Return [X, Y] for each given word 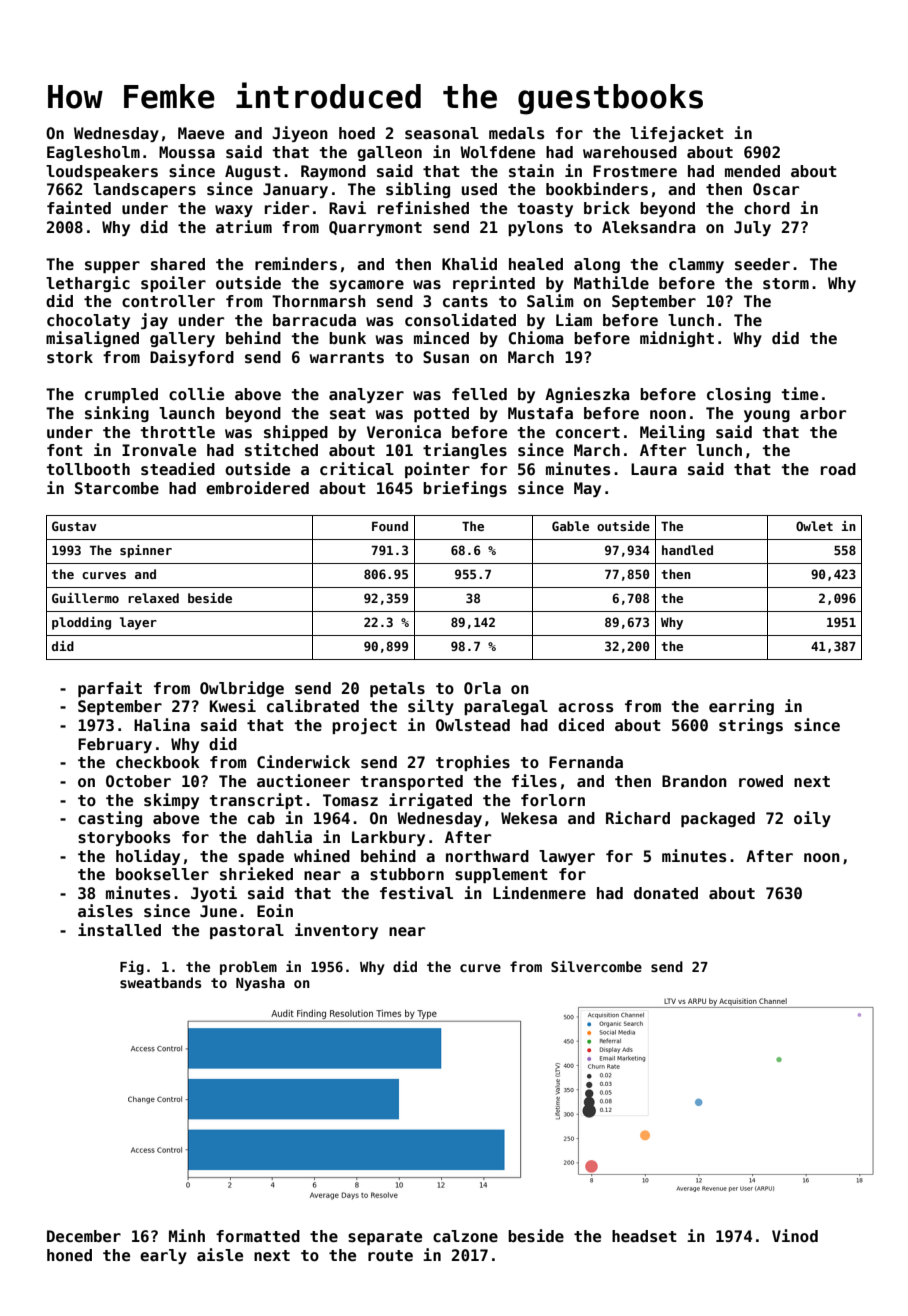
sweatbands [160, 982]
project [364, 726]
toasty [545, 210]
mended [752, 171]
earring [741, 707]
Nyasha [260, 984]
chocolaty [88, 321]
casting [110, 819]
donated [666, 893]
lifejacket [677, 134]
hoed [357, 133]
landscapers [144, 190]
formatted [258, 1236]
